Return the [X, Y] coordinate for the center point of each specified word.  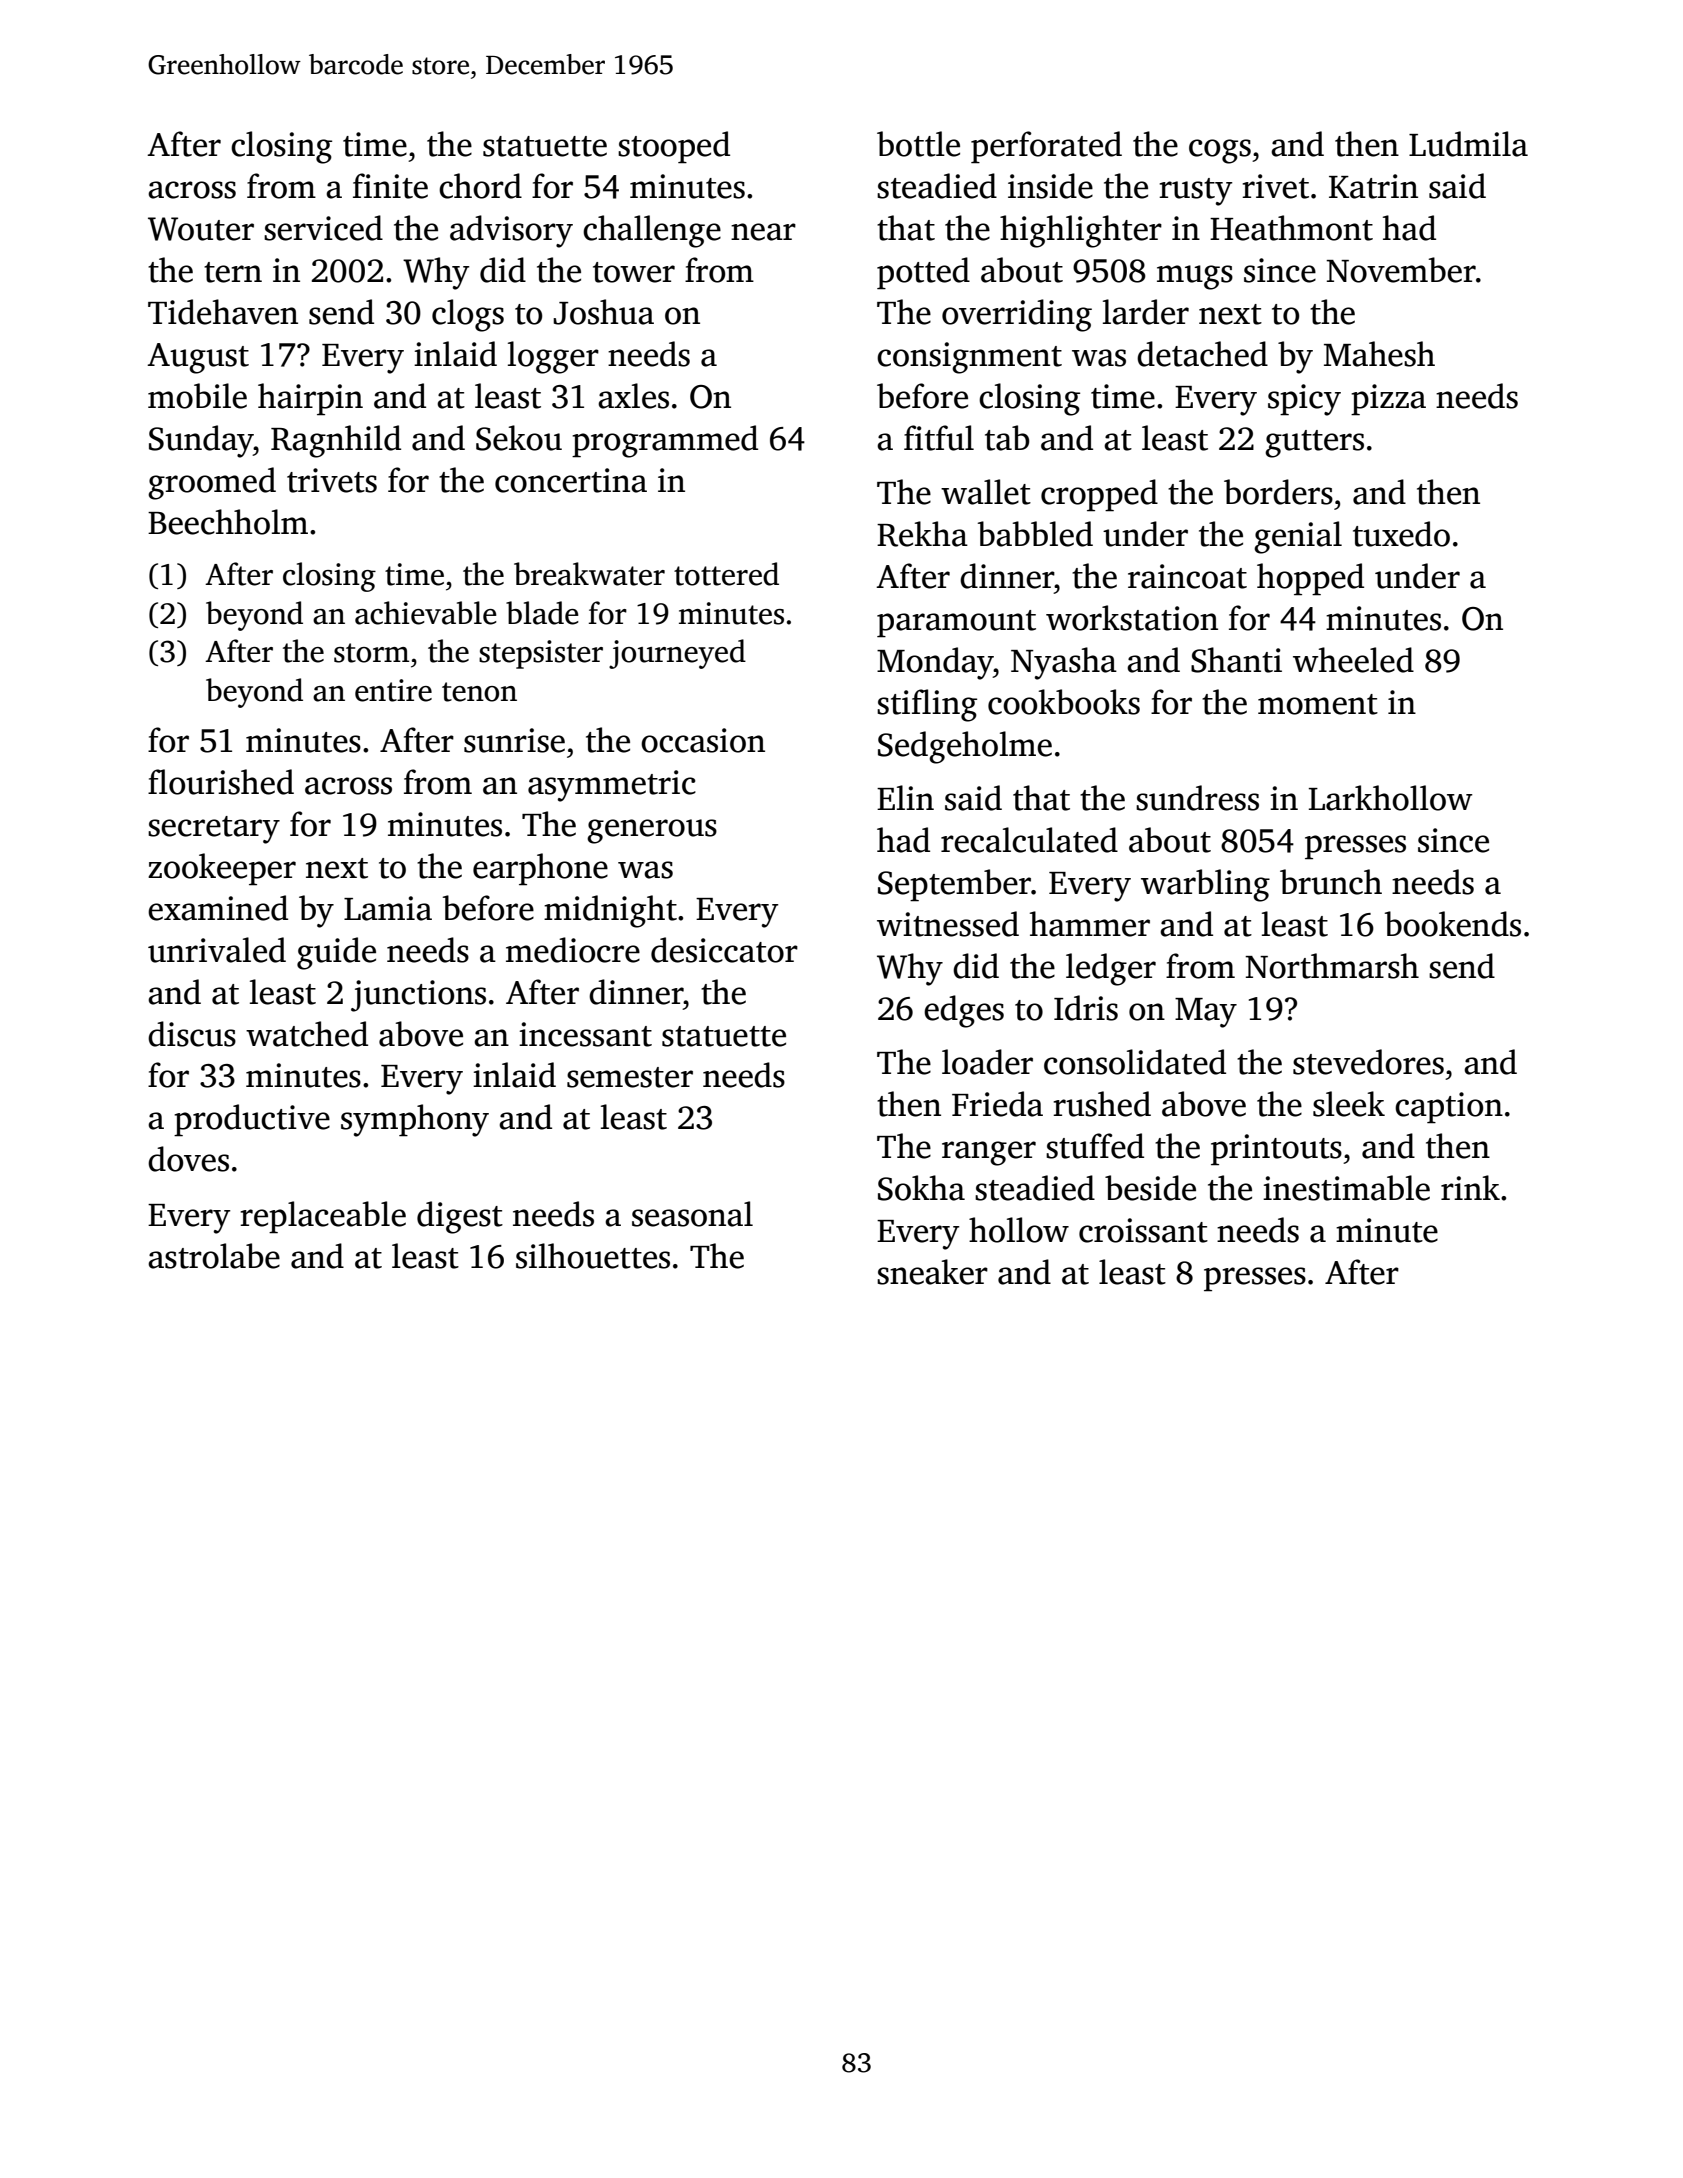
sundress [1197, 798]
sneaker [932, 1272]
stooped [674, 147]
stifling [927, 705]
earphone [540, 869]
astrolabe [214, 1256]
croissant [1143, 1230]
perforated [1046, 147]
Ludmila [1468, 144]
